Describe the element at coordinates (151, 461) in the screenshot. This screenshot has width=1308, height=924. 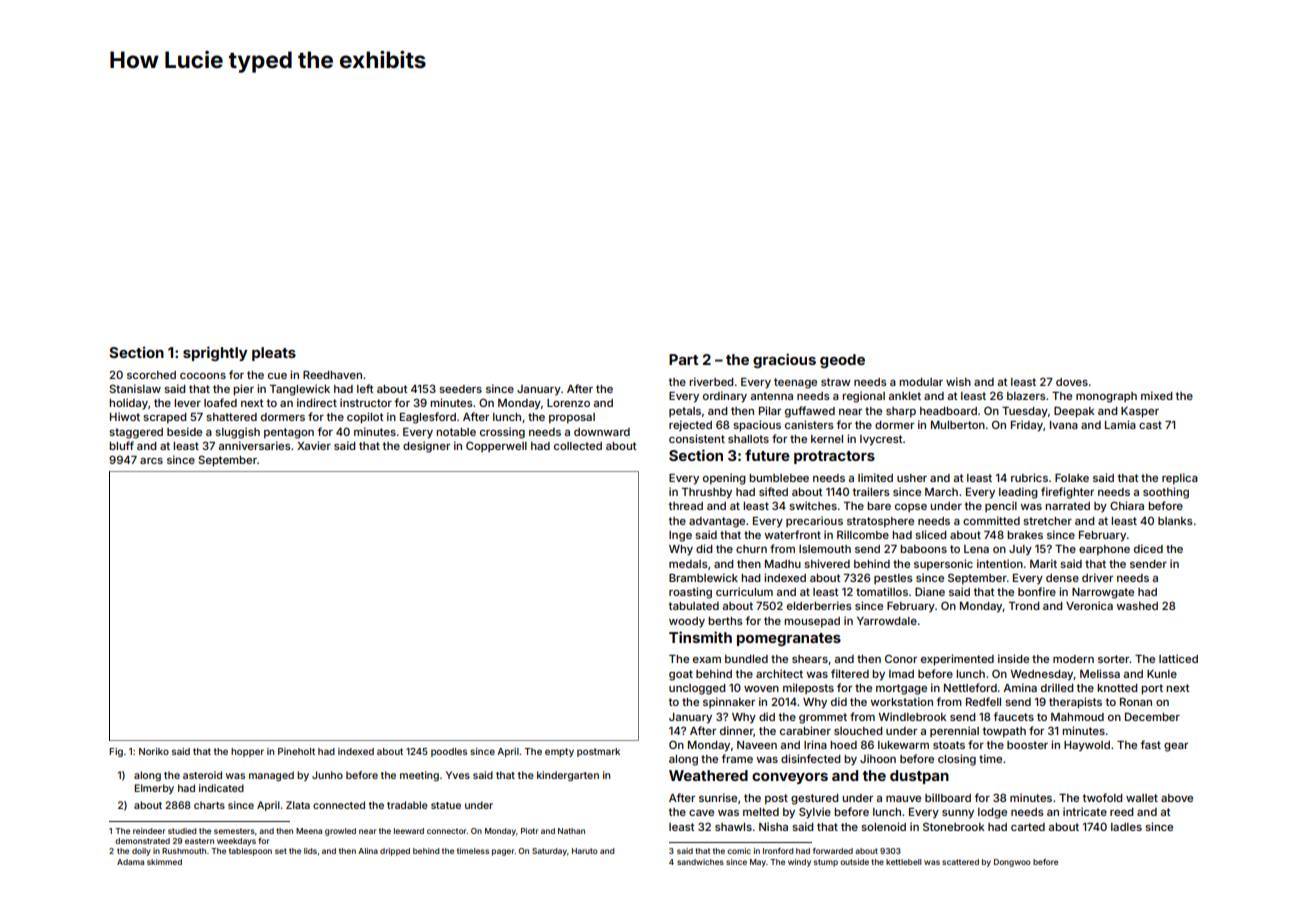
I see `arcs` at that location.
